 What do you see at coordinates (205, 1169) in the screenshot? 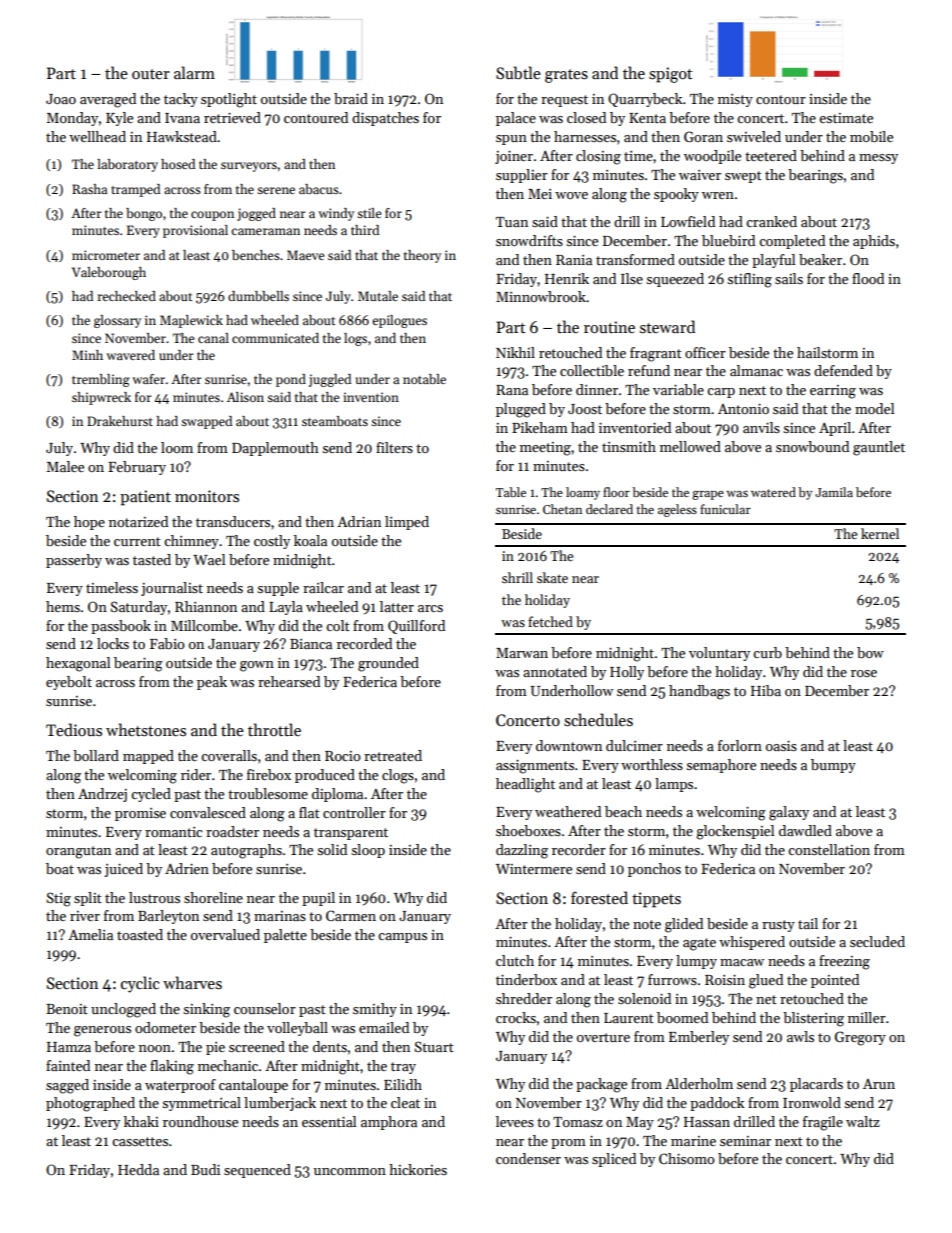
I see `Budi` at bounding box center [205, 1169].
